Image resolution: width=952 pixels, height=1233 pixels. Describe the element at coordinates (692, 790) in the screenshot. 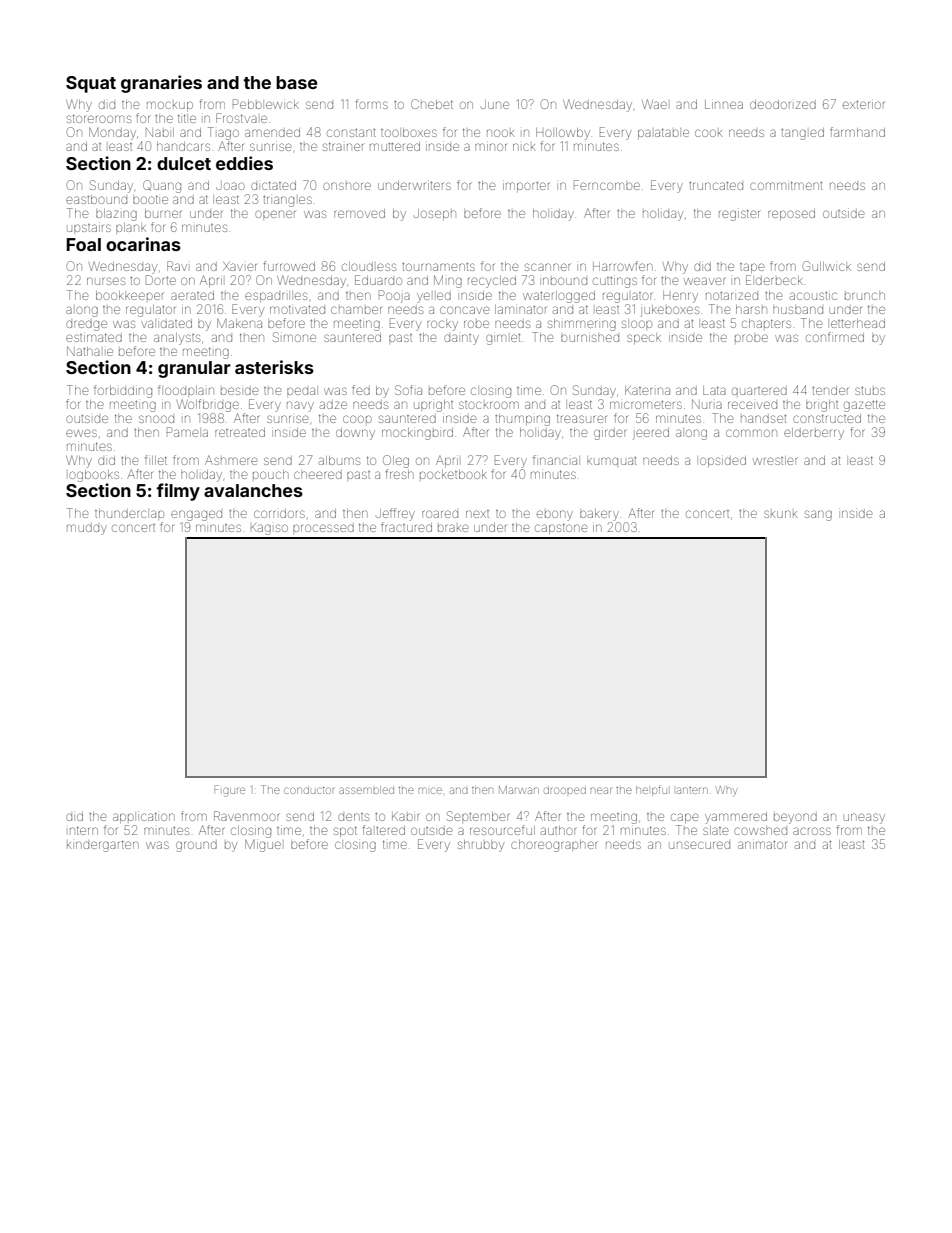

I see `lantern` at that location.
